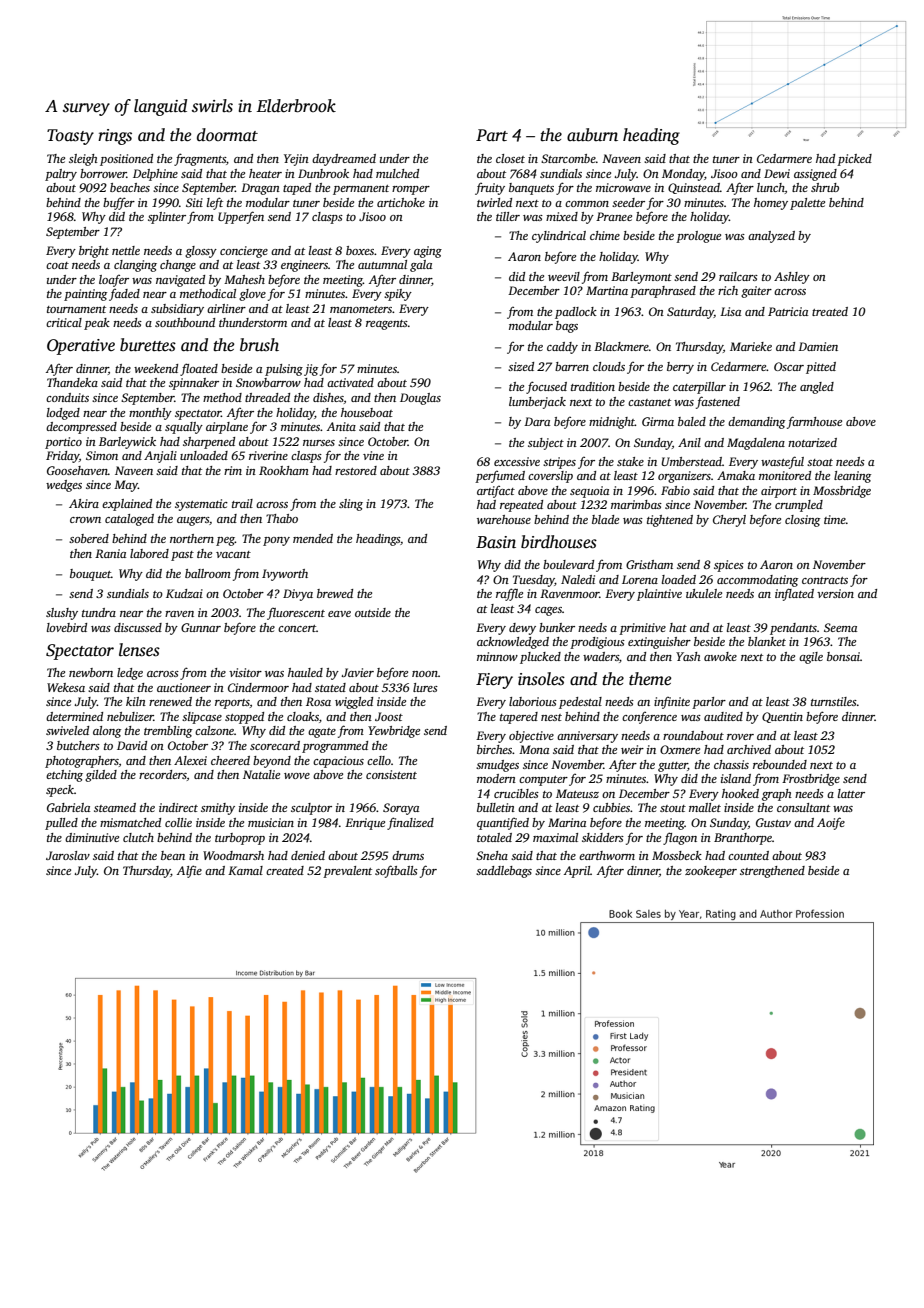 The width and height of the screenshot is (924, 1308). What do you see at coordinates (115, 137) in the screenshot?
I see `rings` at bounding box center [115, 137].
